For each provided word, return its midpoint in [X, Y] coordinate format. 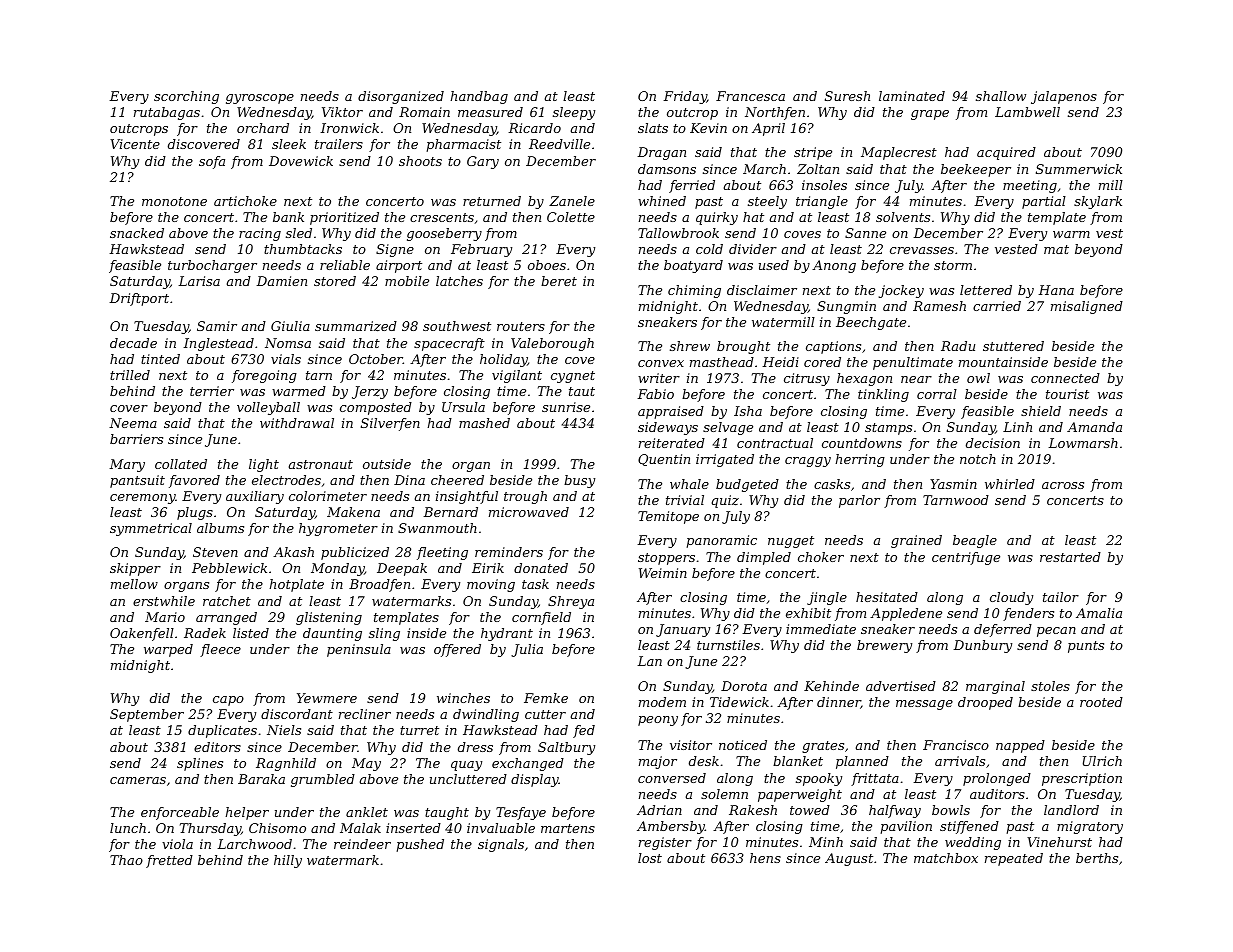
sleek [289, 144]
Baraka [261, 779]
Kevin [708, 128]
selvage [728, 428]
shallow [1001, 96]
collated [181, 464]
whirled [1010, 484]
